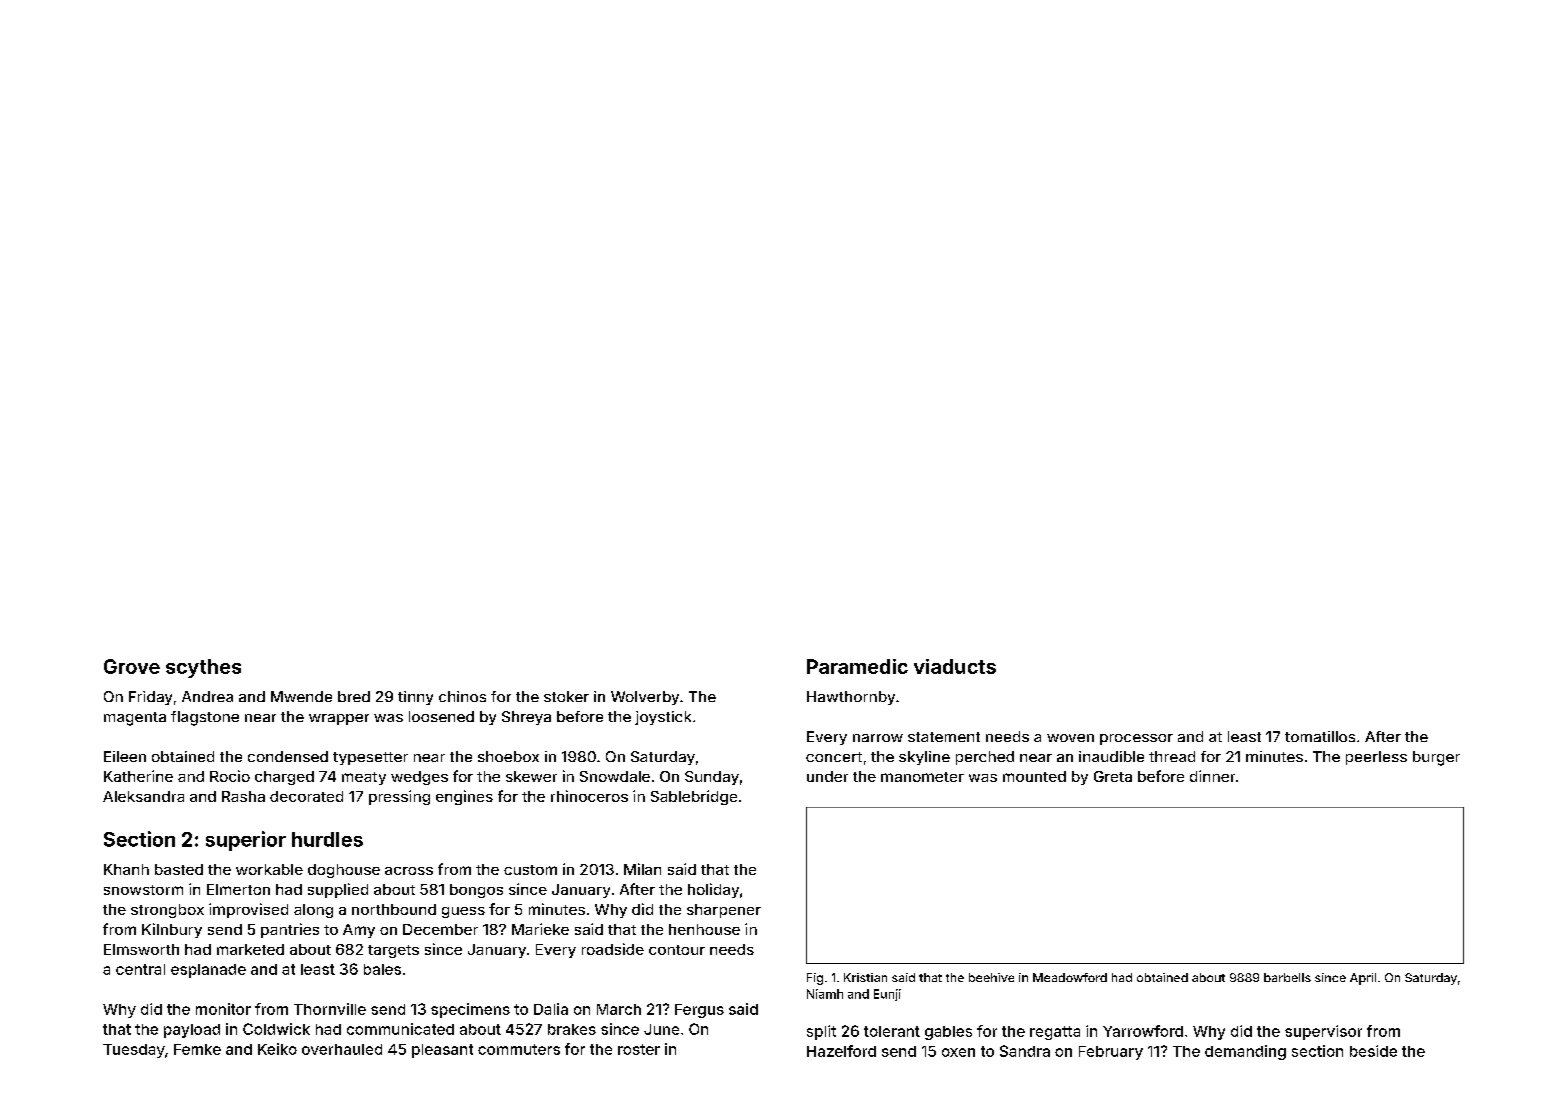  What do you see at coordinates (1363, 979) in the screenshot?
I see `April` at bounding box center [1363, 979].
